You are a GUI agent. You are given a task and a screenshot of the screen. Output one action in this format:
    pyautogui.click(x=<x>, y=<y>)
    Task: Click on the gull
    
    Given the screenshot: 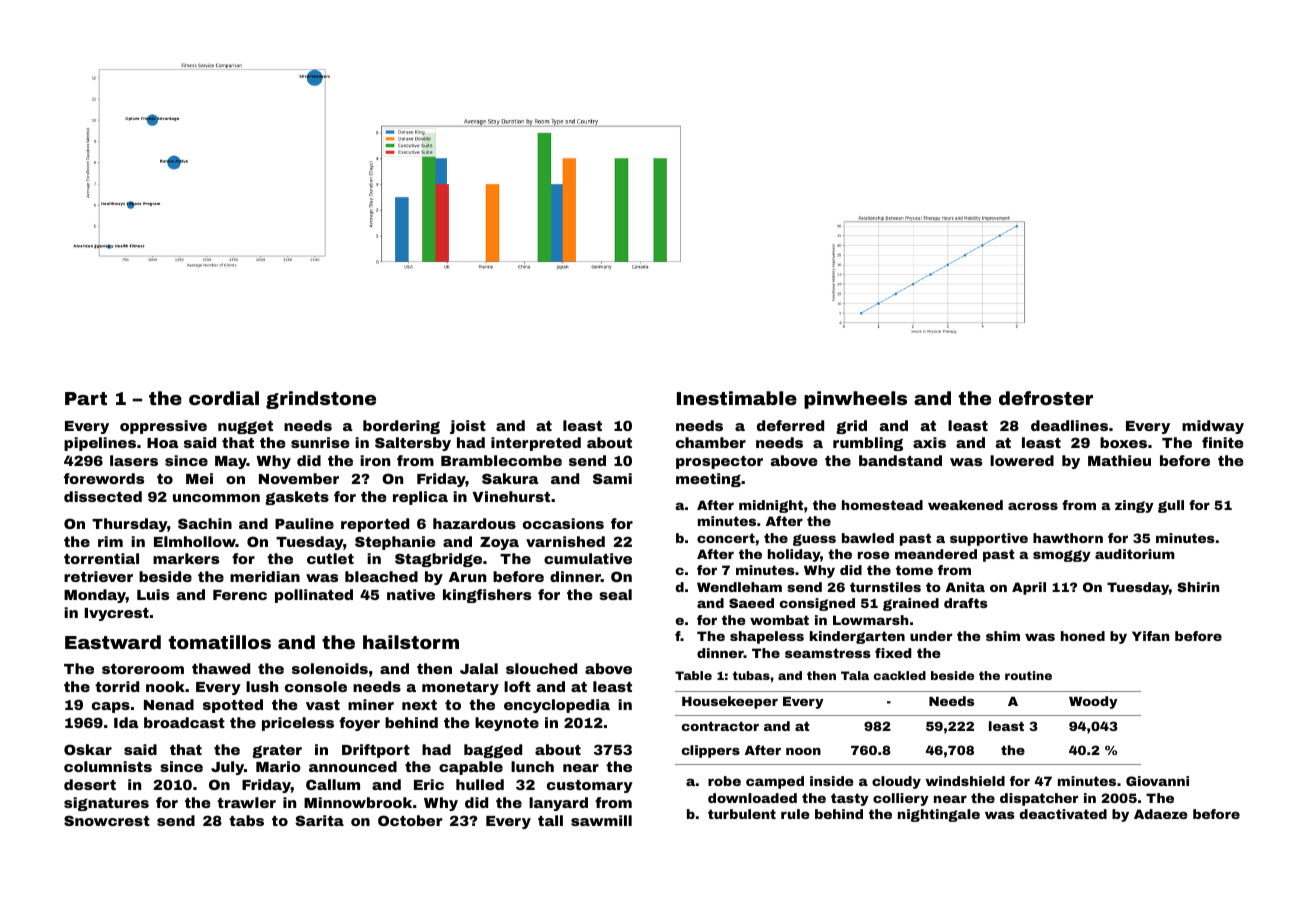 What is the action you would take?
    pyautogui.click(x=1171, y=506)
